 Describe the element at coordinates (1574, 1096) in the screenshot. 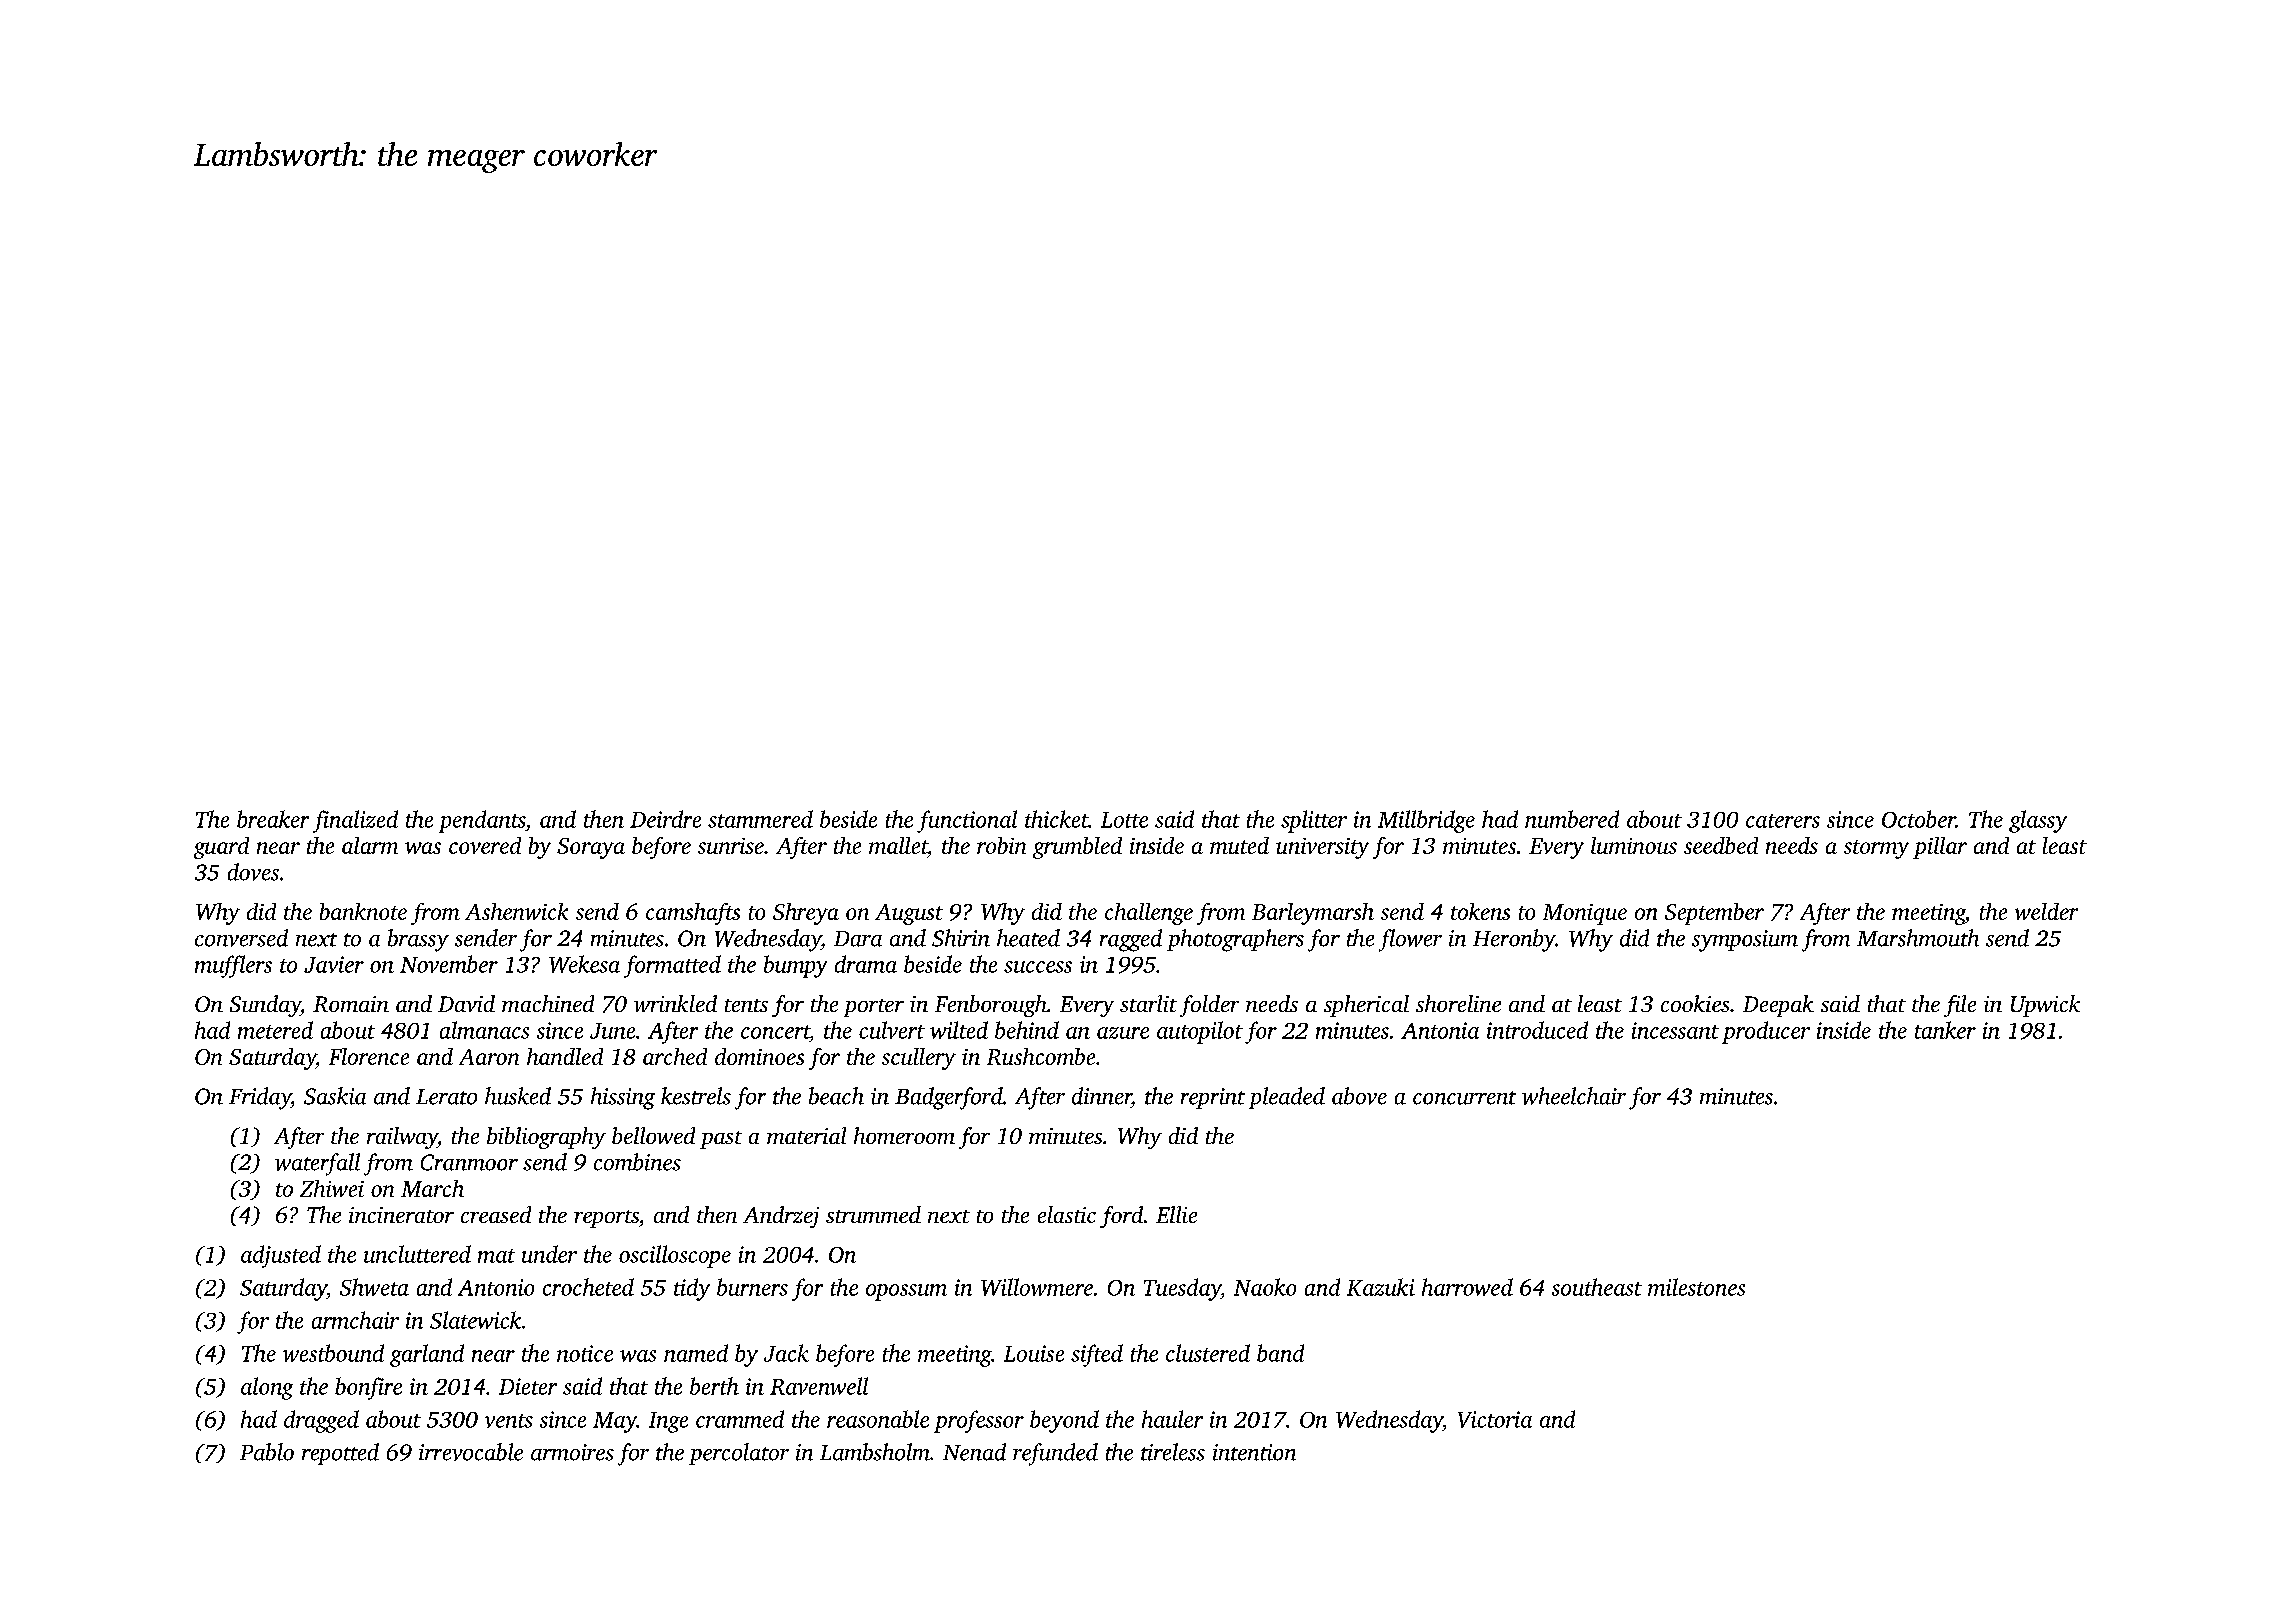

I see `wheelchair` at that location.
